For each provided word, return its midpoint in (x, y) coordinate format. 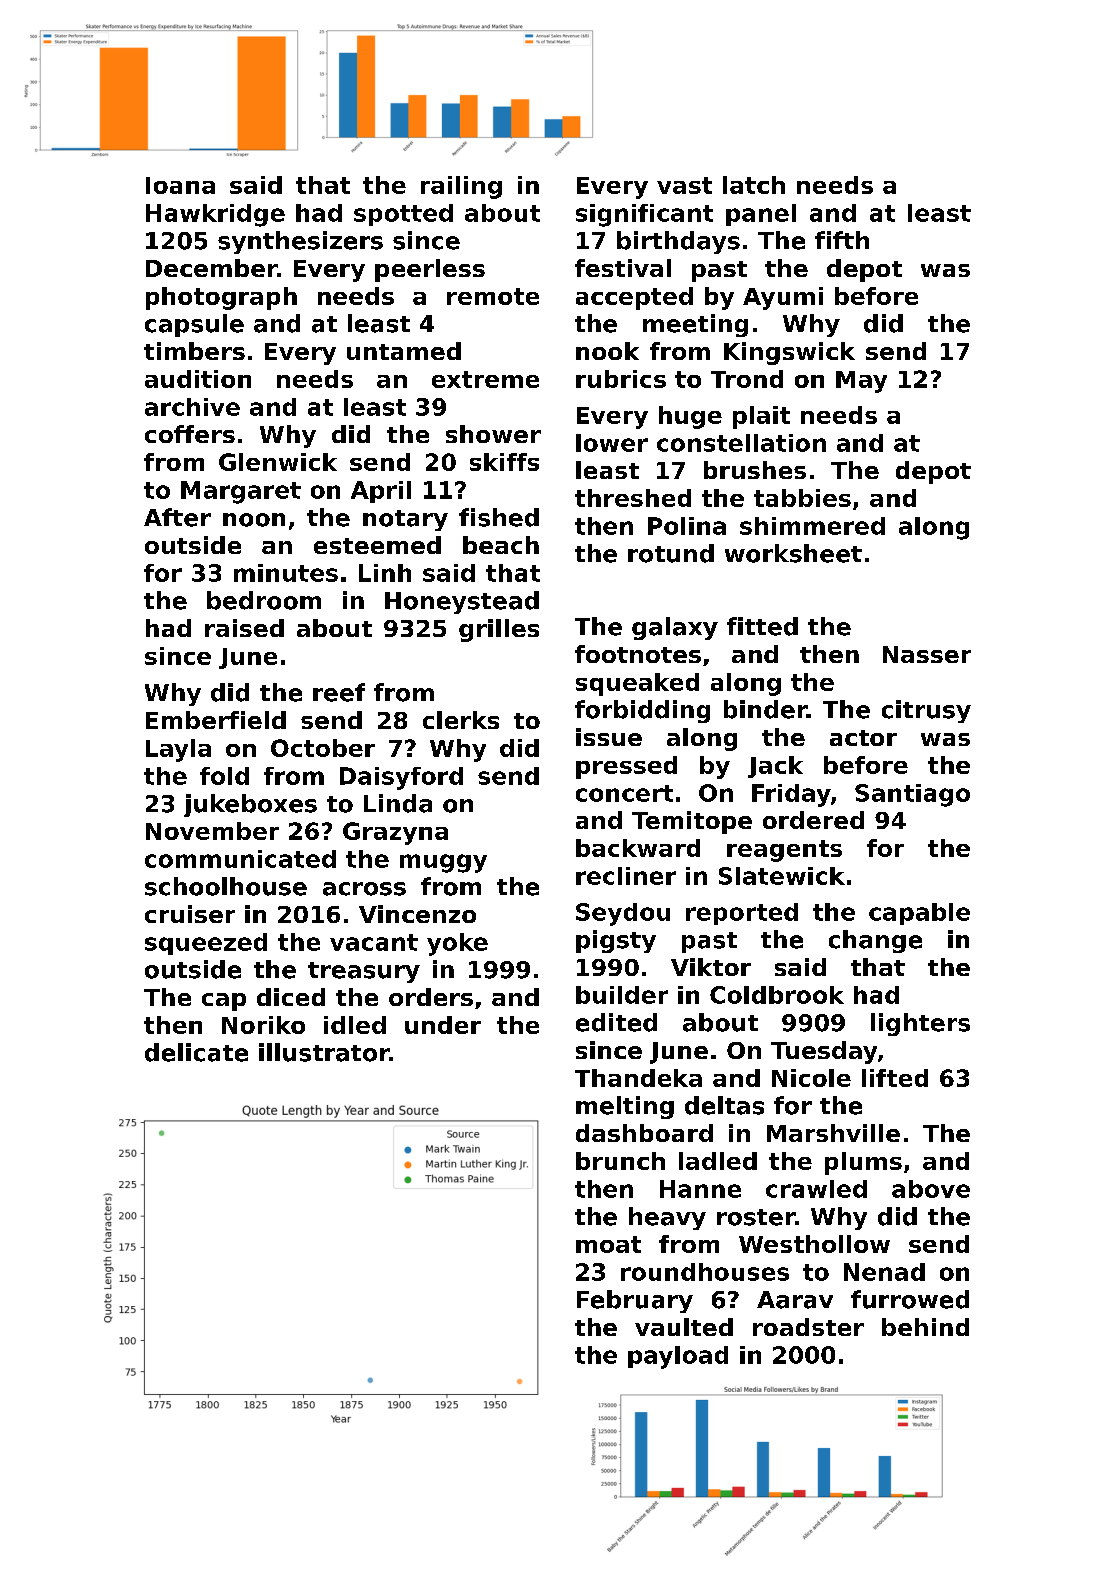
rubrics (621, 379)
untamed (404, 351)
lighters (920, 1024)
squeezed (206, 944)
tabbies (802, 498)
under (443, 1025)
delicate (196, 1052)
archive (192, 407)
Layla (178, 750)
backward (638, 848)
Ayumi (783, 298)
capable (919, 914)
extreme (485, 379)
